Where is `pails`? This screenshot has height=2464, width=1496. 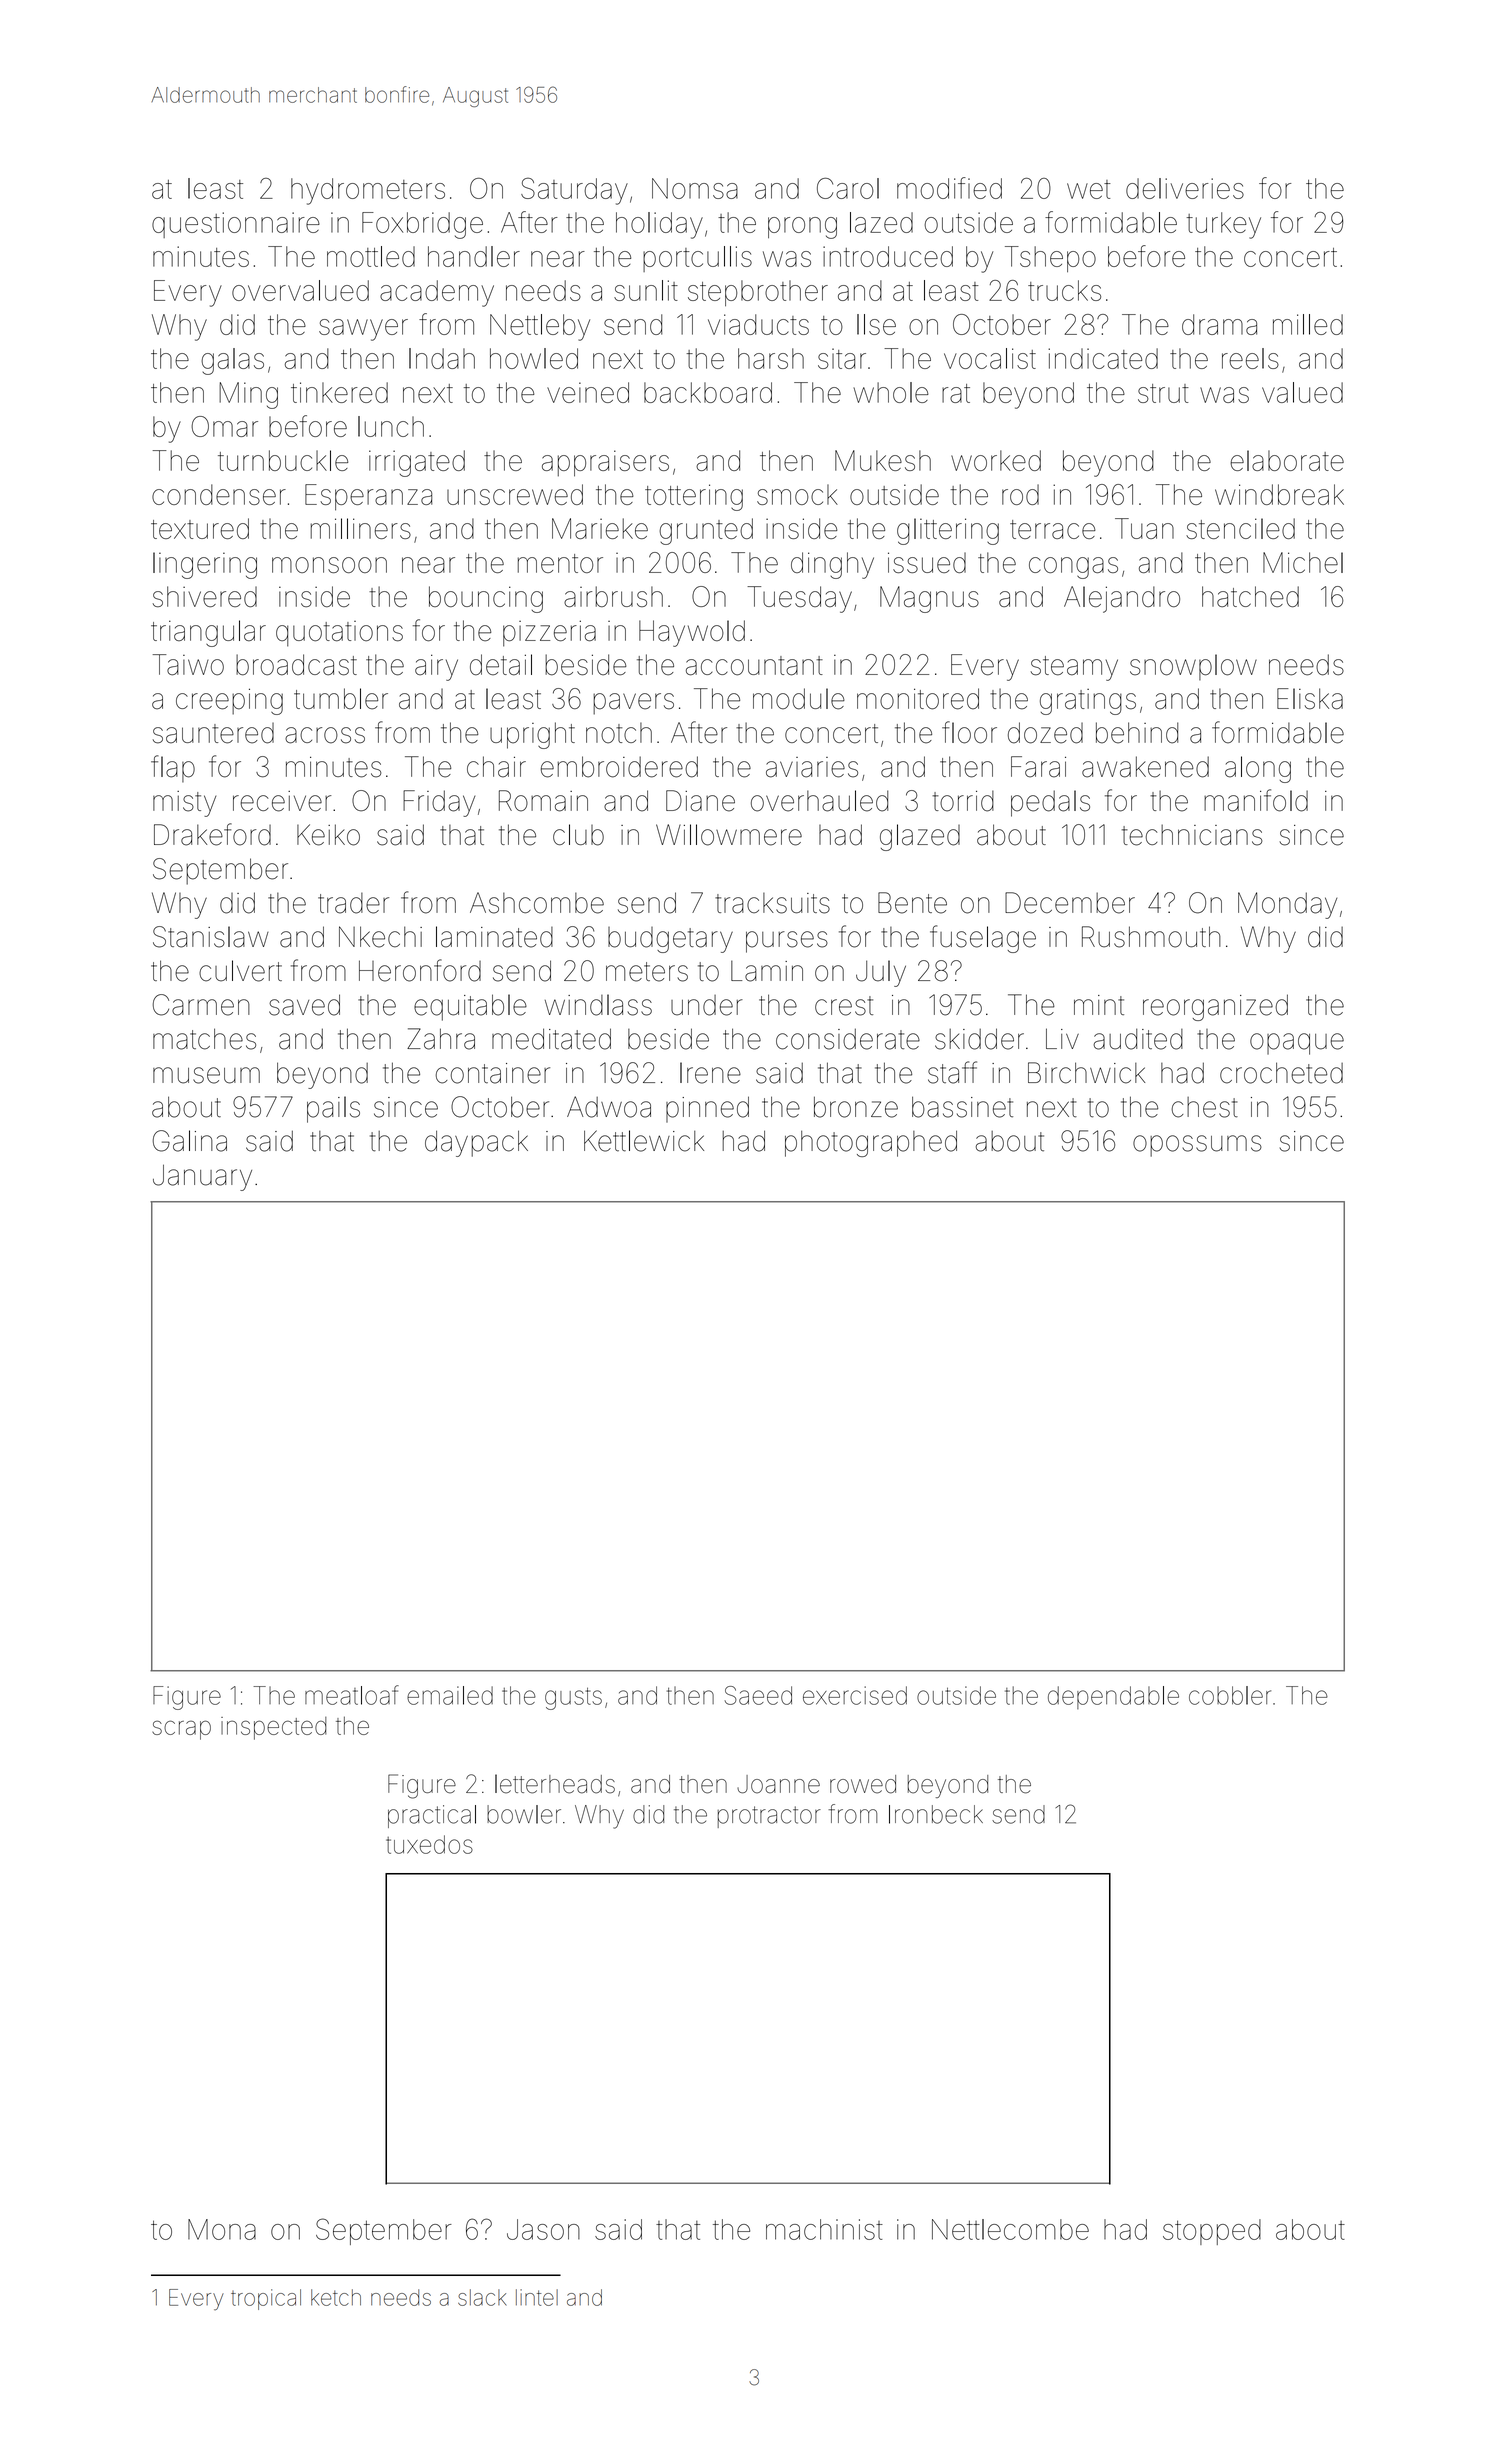
pails is located at coordinates (333, 1109).
